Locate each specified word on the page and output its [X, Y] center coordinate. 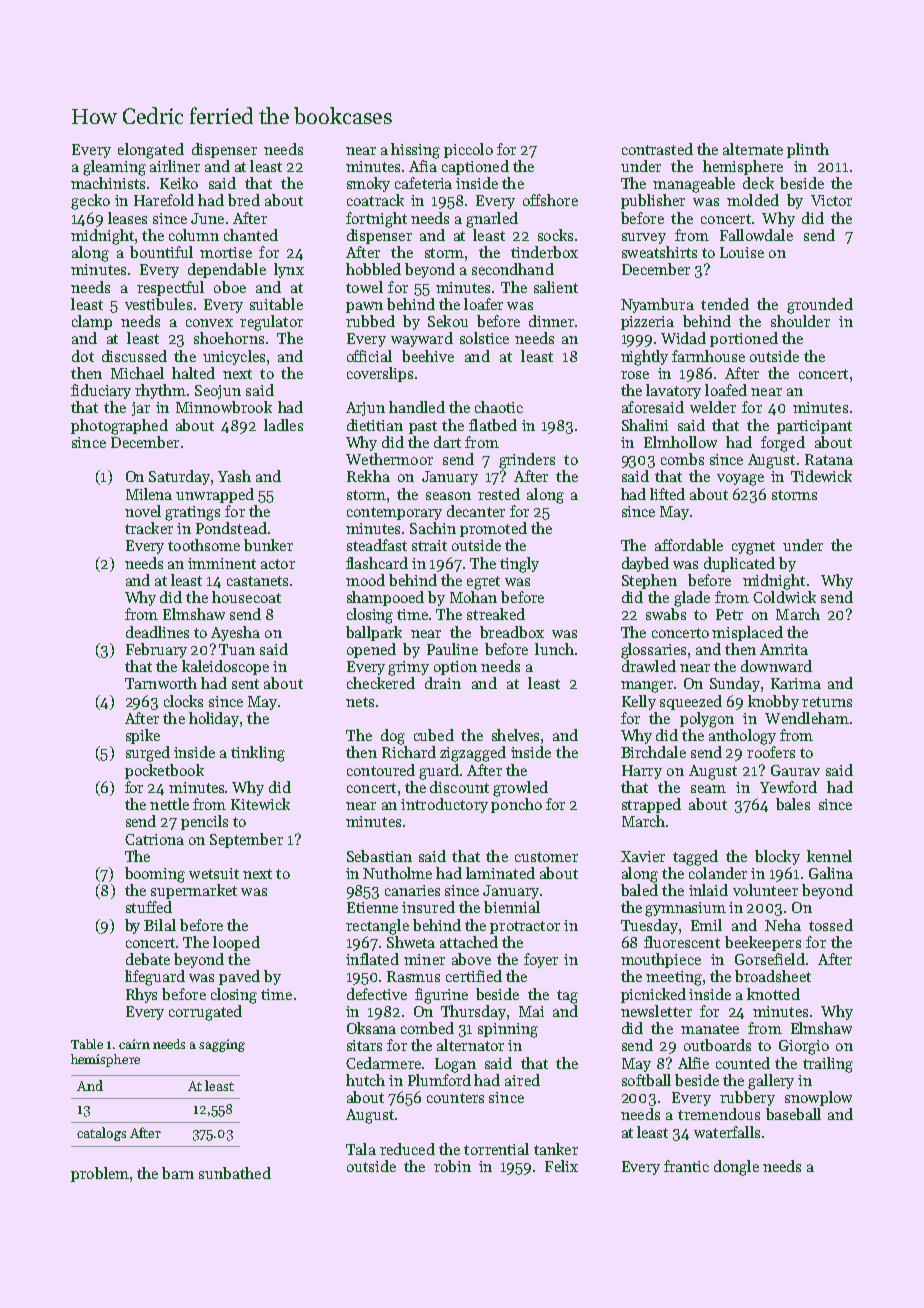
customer [546, 857]
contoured [381, 770]
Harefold [164, 200]
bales [793, 804]
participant [814, 427]
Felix [561, 1166]
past [423, 427]
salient [556, 287]
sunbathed [235, 1173]
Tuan [237, 649]
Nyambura [657, 305]
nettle [169, 804]
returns [827, 702]
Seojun [218, 392]
